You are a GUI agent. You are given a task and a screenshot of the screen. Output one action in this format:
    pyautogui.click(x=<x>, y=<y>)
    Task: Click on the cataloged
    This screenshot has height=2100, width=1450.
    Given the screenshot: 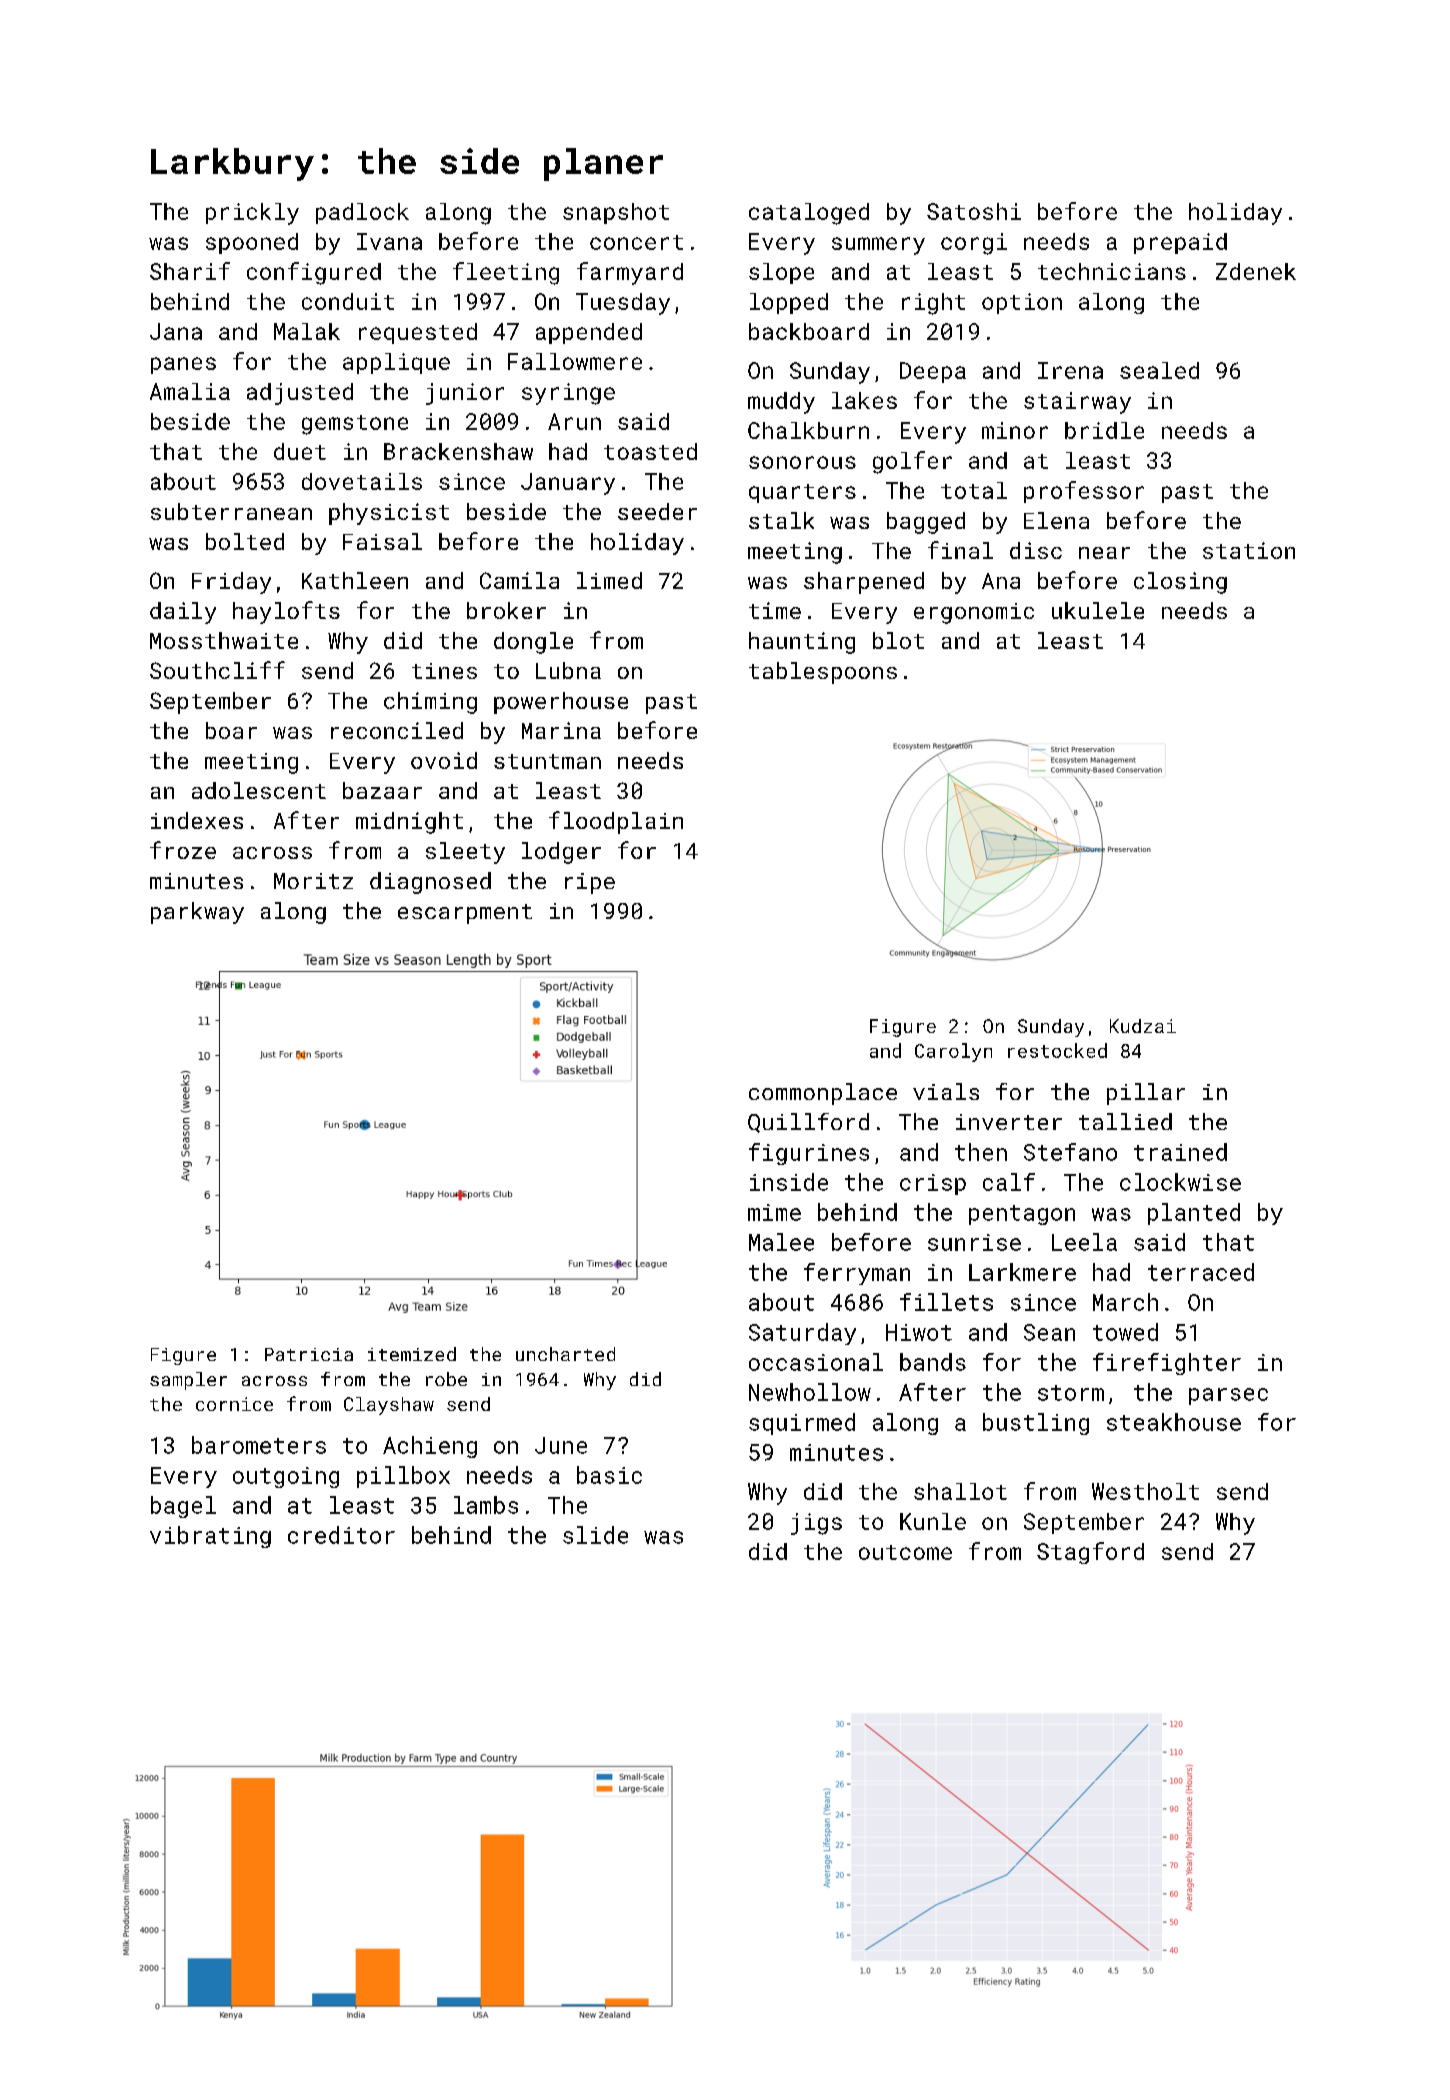 What is the action you would take?
    pyautogui.click(x=809, y=214)
